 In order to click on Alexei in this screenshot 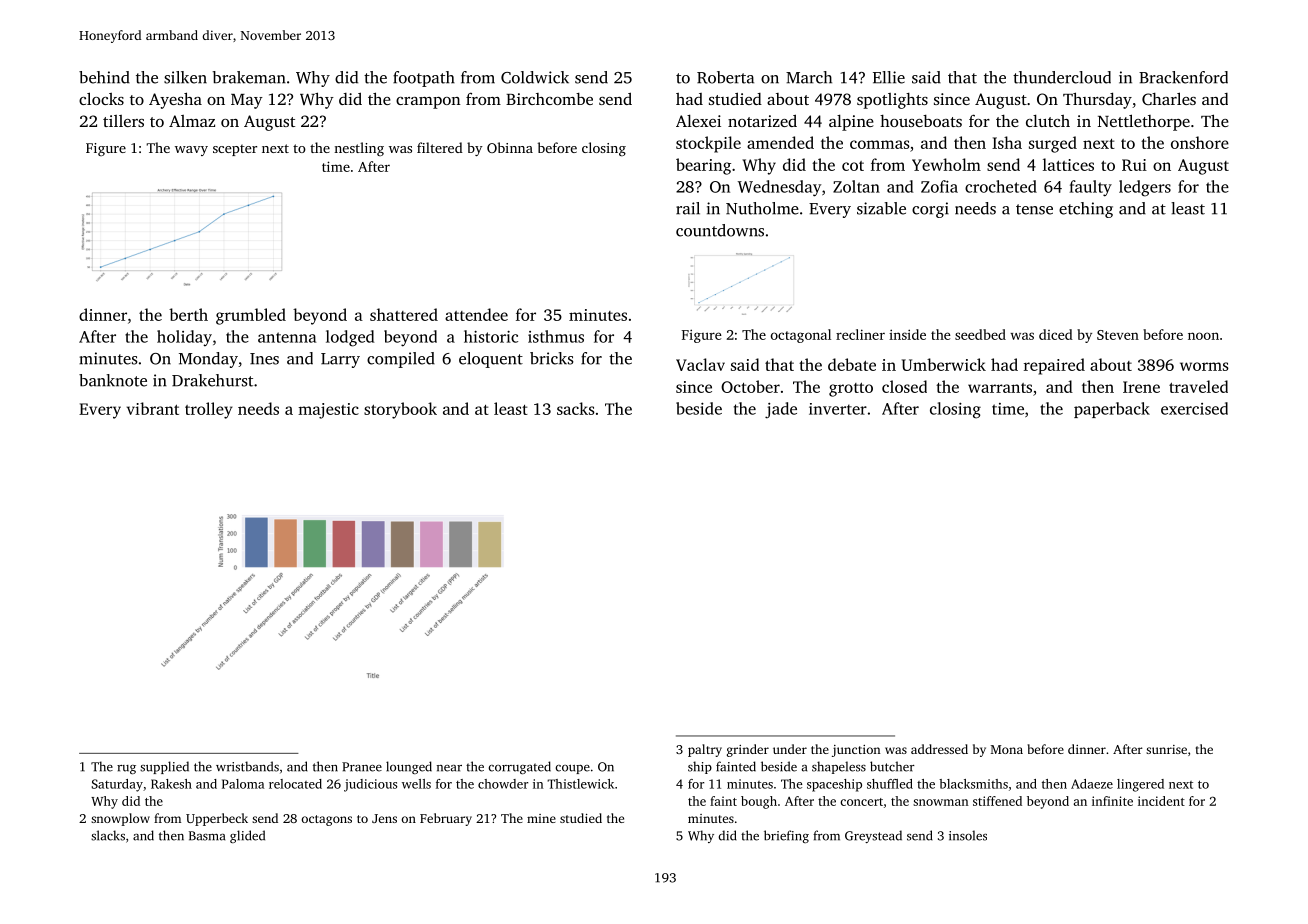, I will do `click(698, 121)`.
